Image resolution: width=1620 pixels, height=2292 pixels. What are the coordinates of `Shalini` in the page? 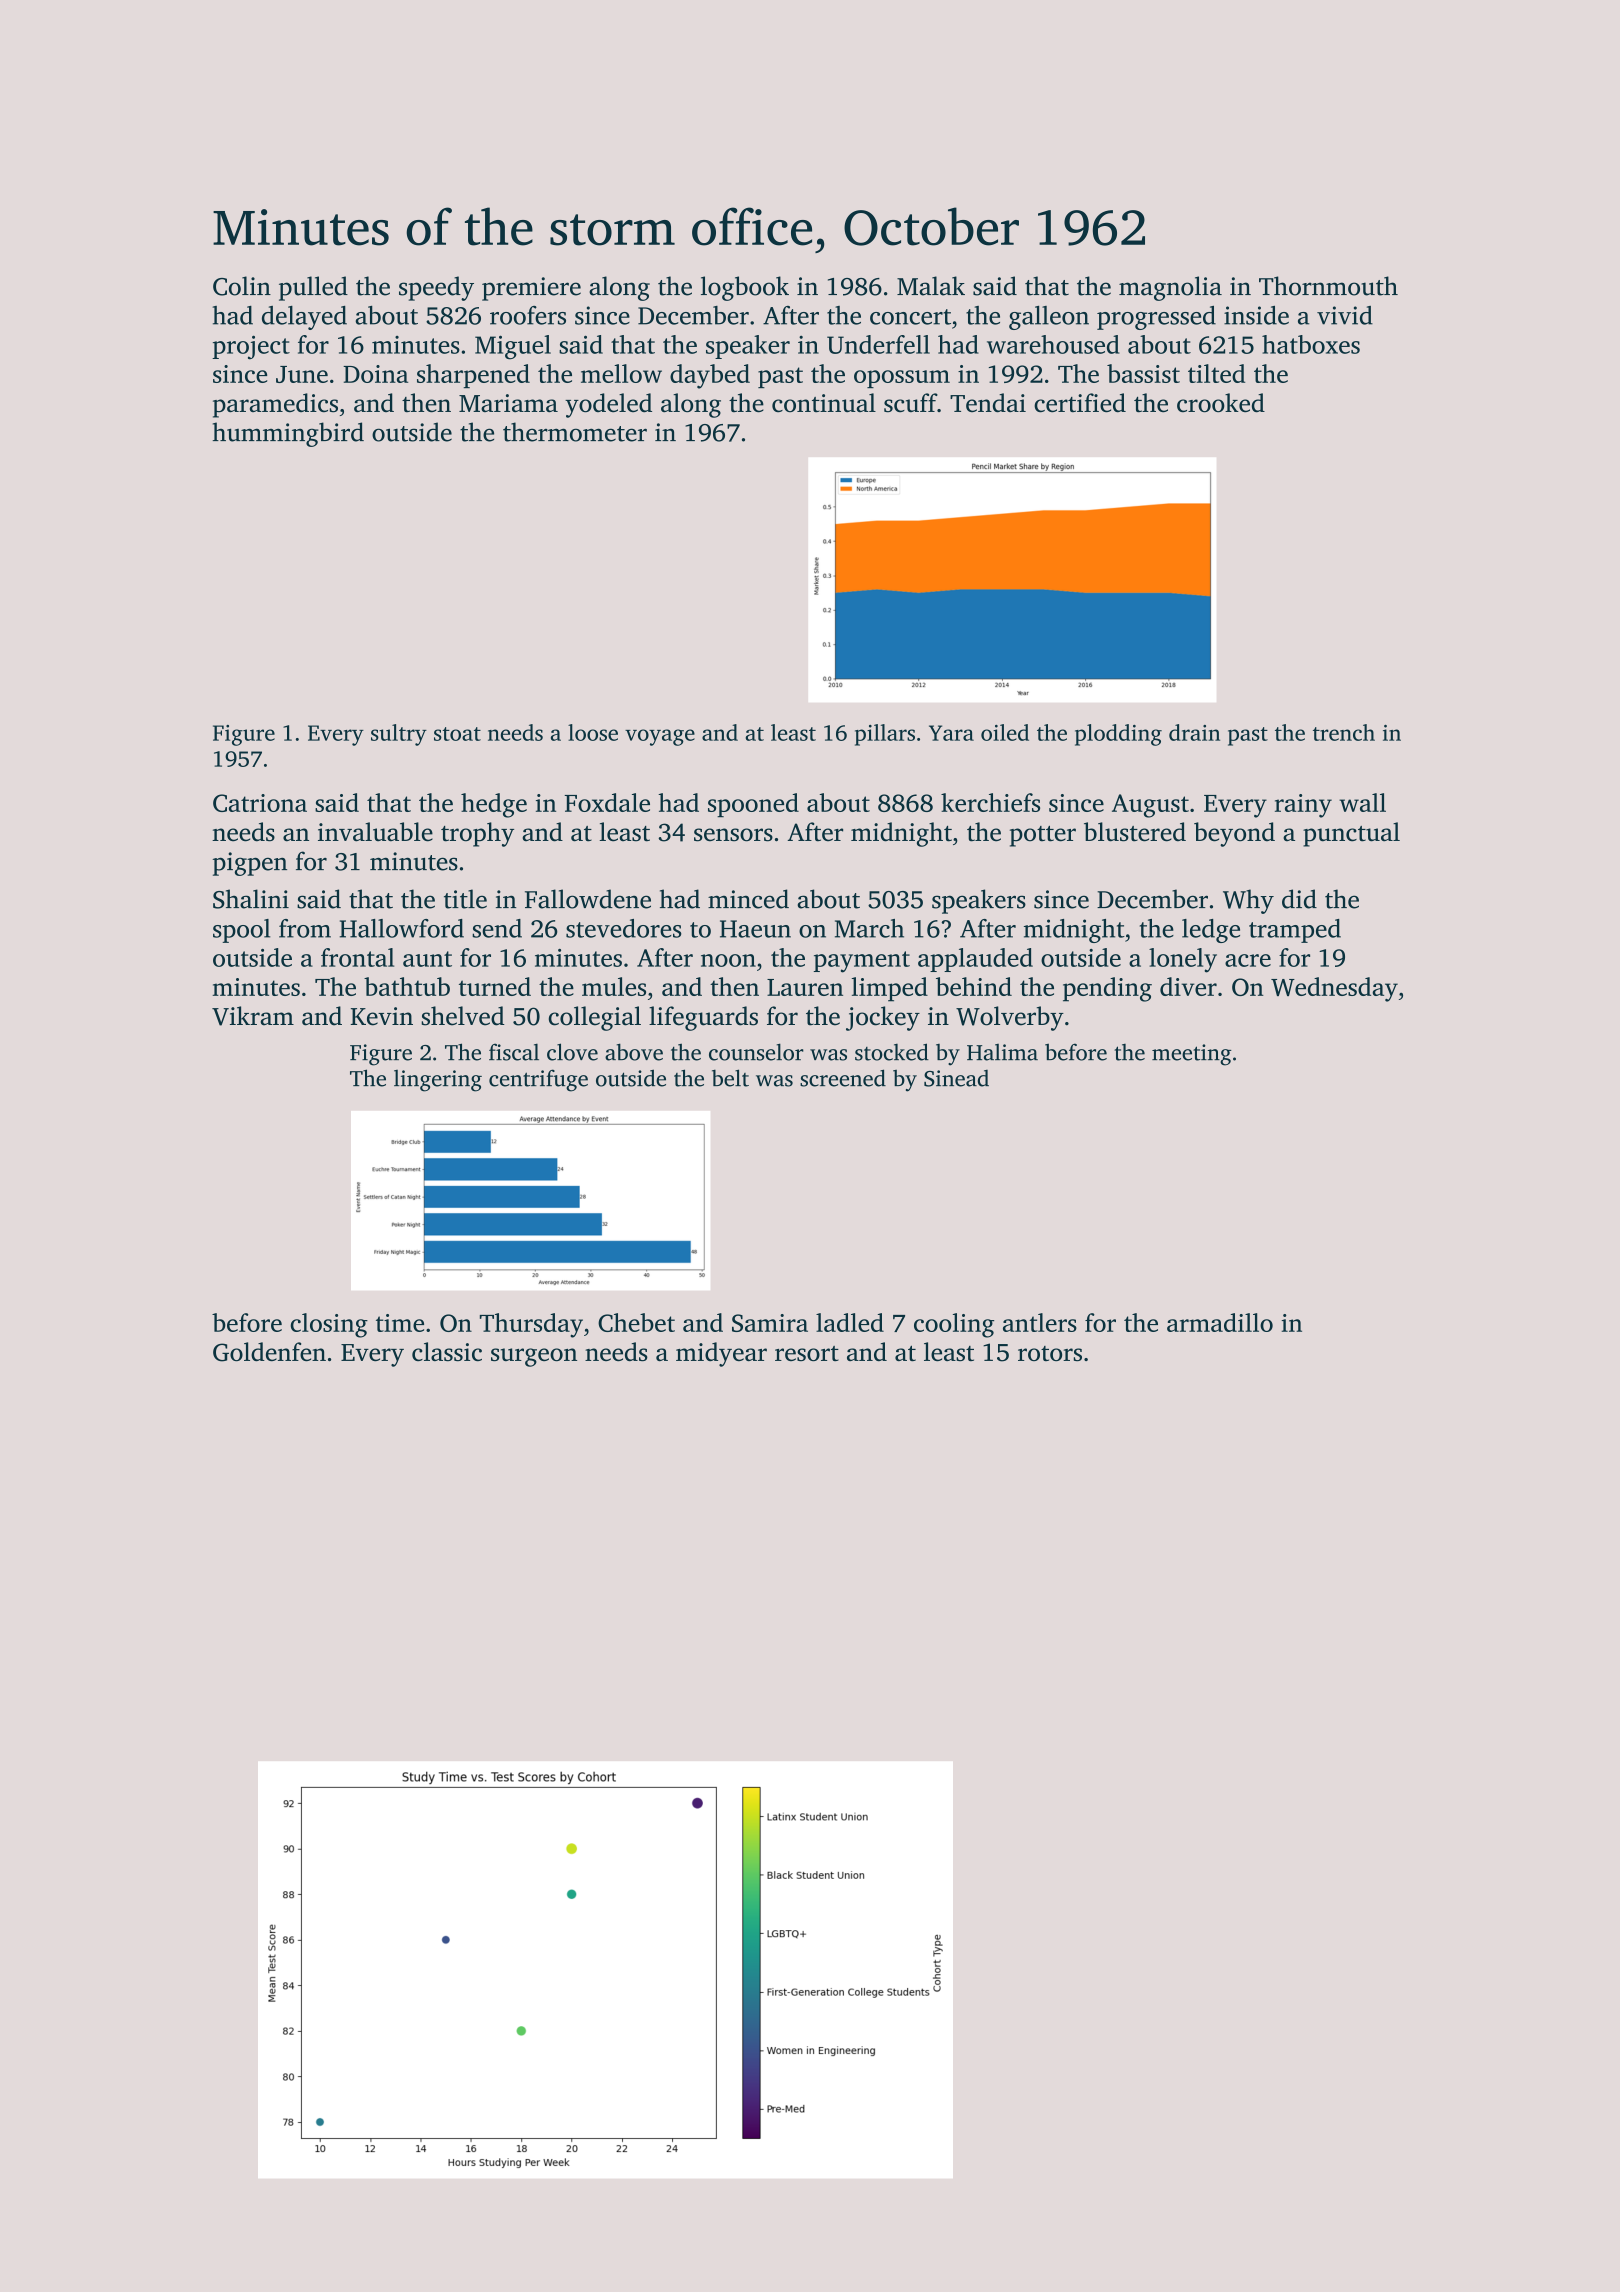 It's located at (251, 899).
